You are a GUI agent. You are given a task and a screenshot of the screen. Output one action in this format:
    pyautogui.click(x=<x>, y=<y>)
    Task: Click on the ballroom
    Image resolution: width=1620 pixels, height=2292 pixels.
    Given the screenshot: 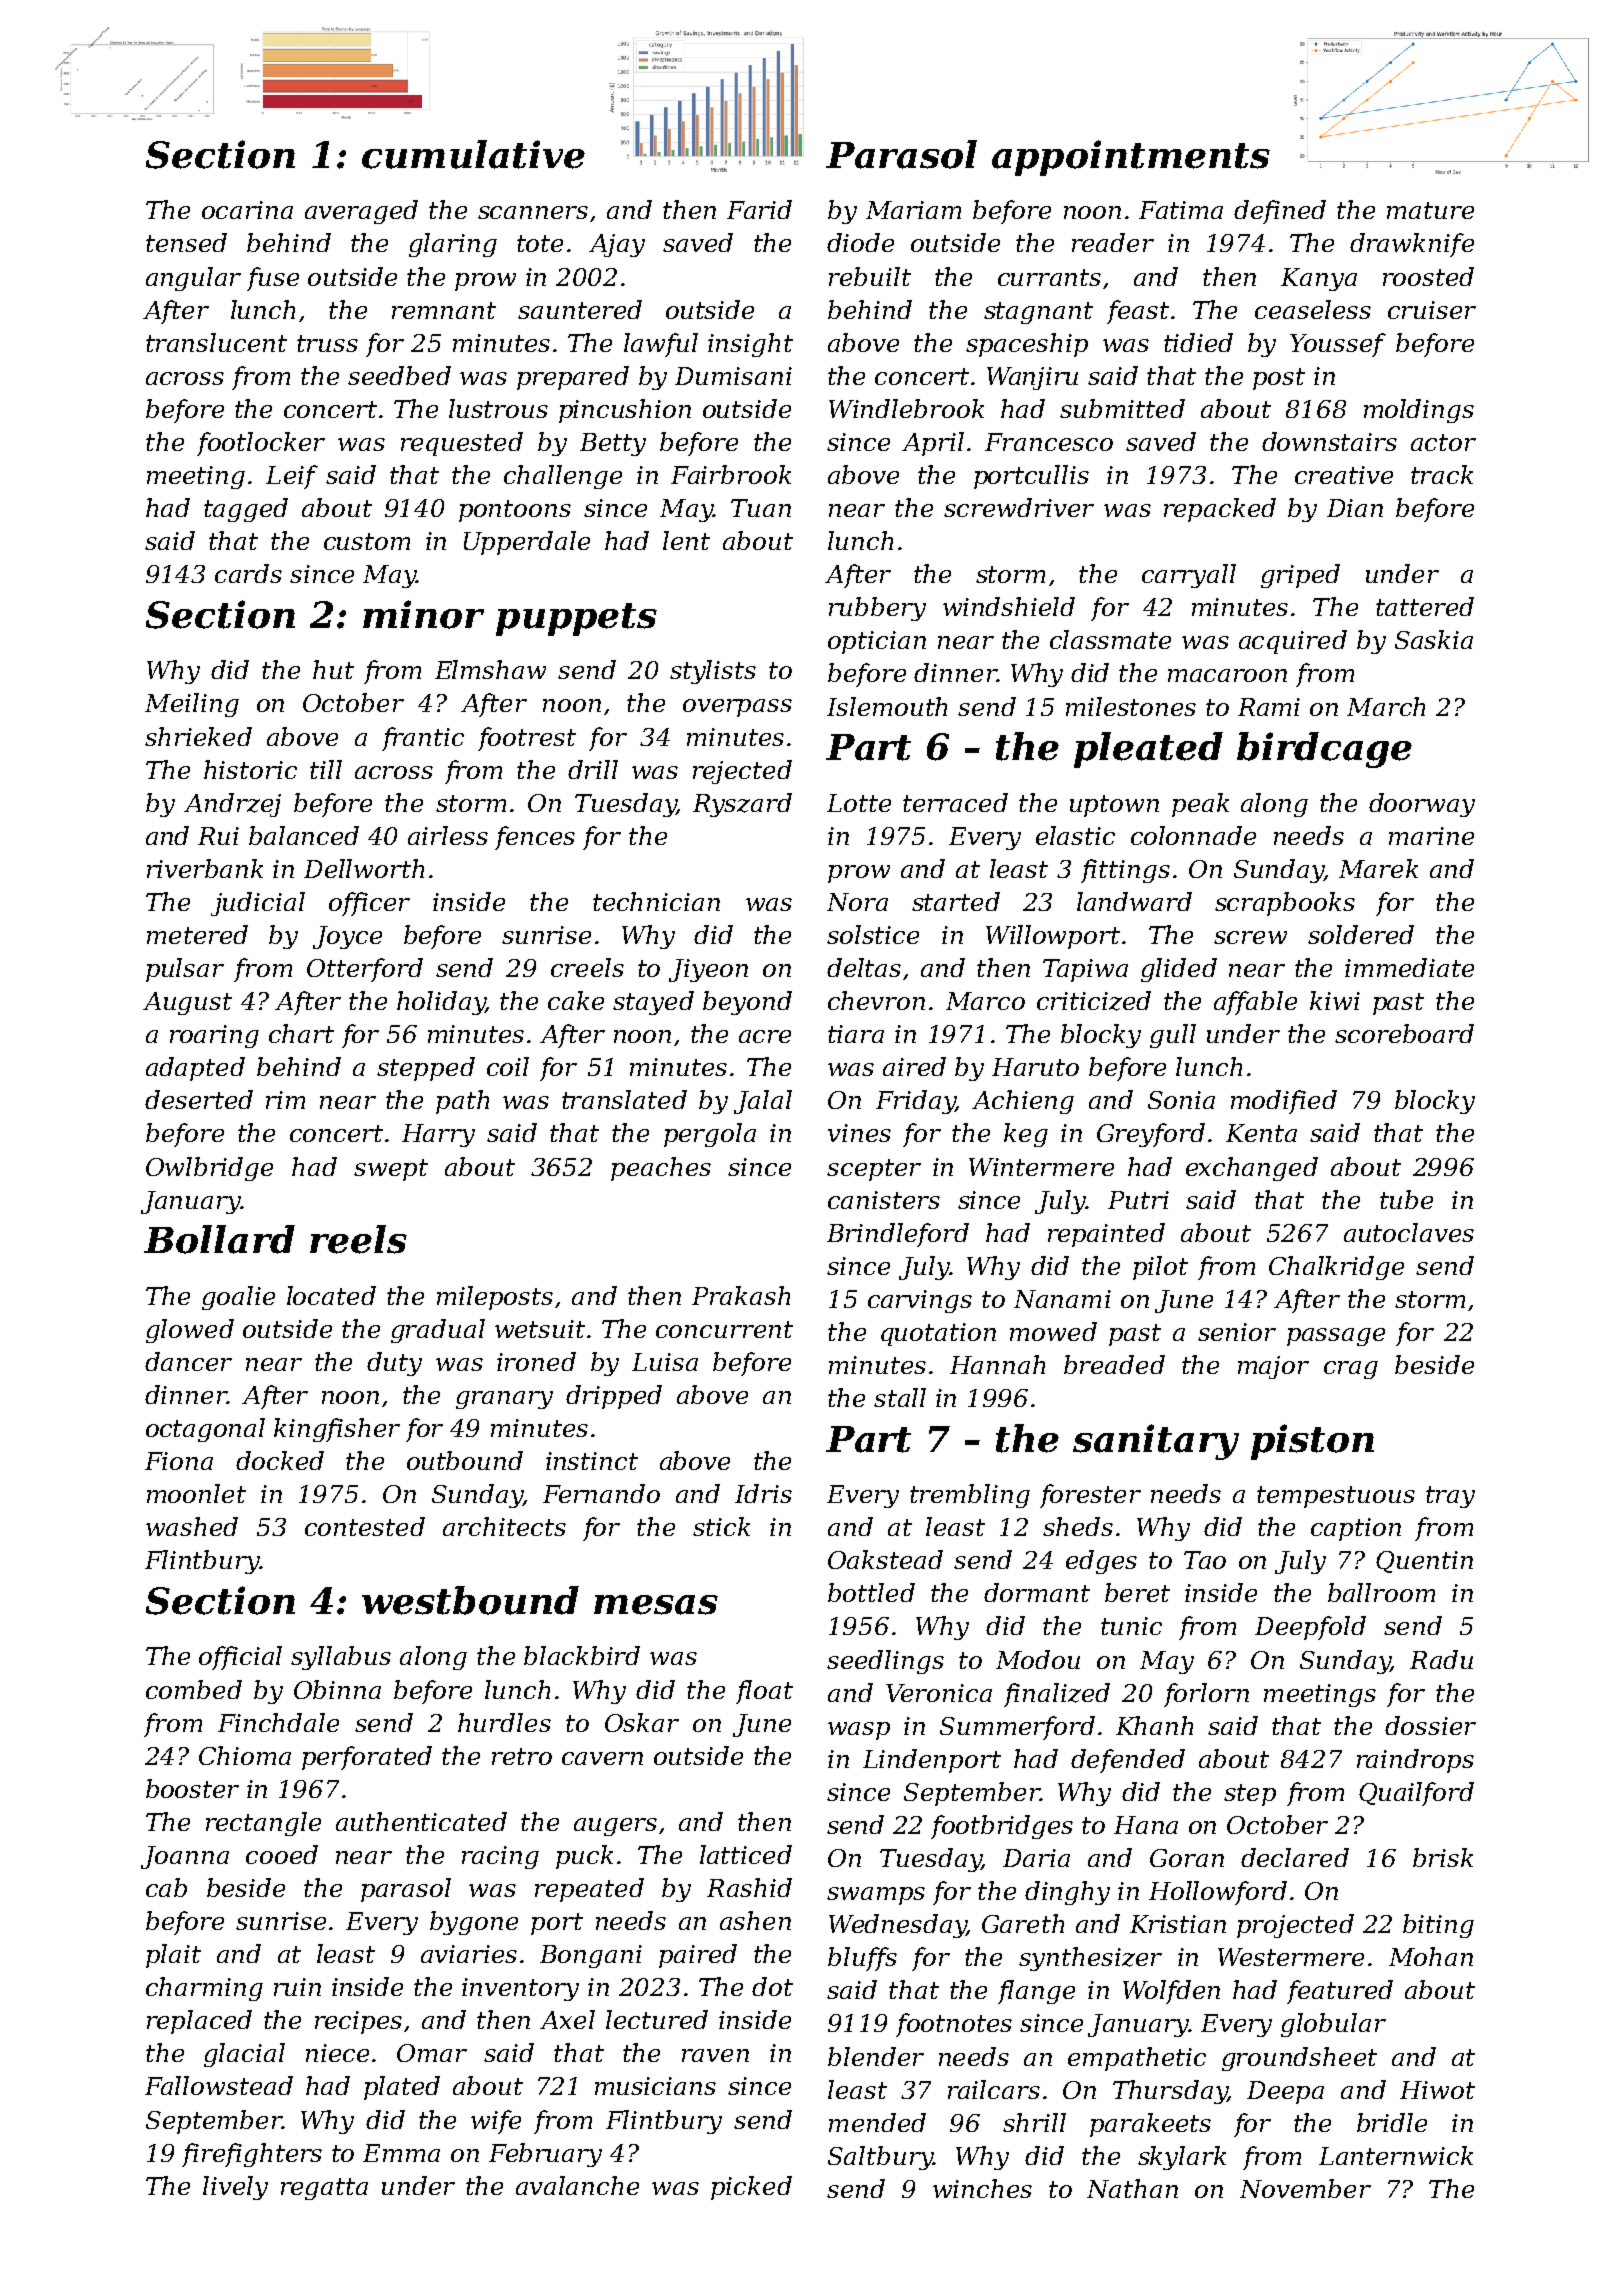 What is the action you would take?
    pyautogui.click(x=1381, y=1592)
